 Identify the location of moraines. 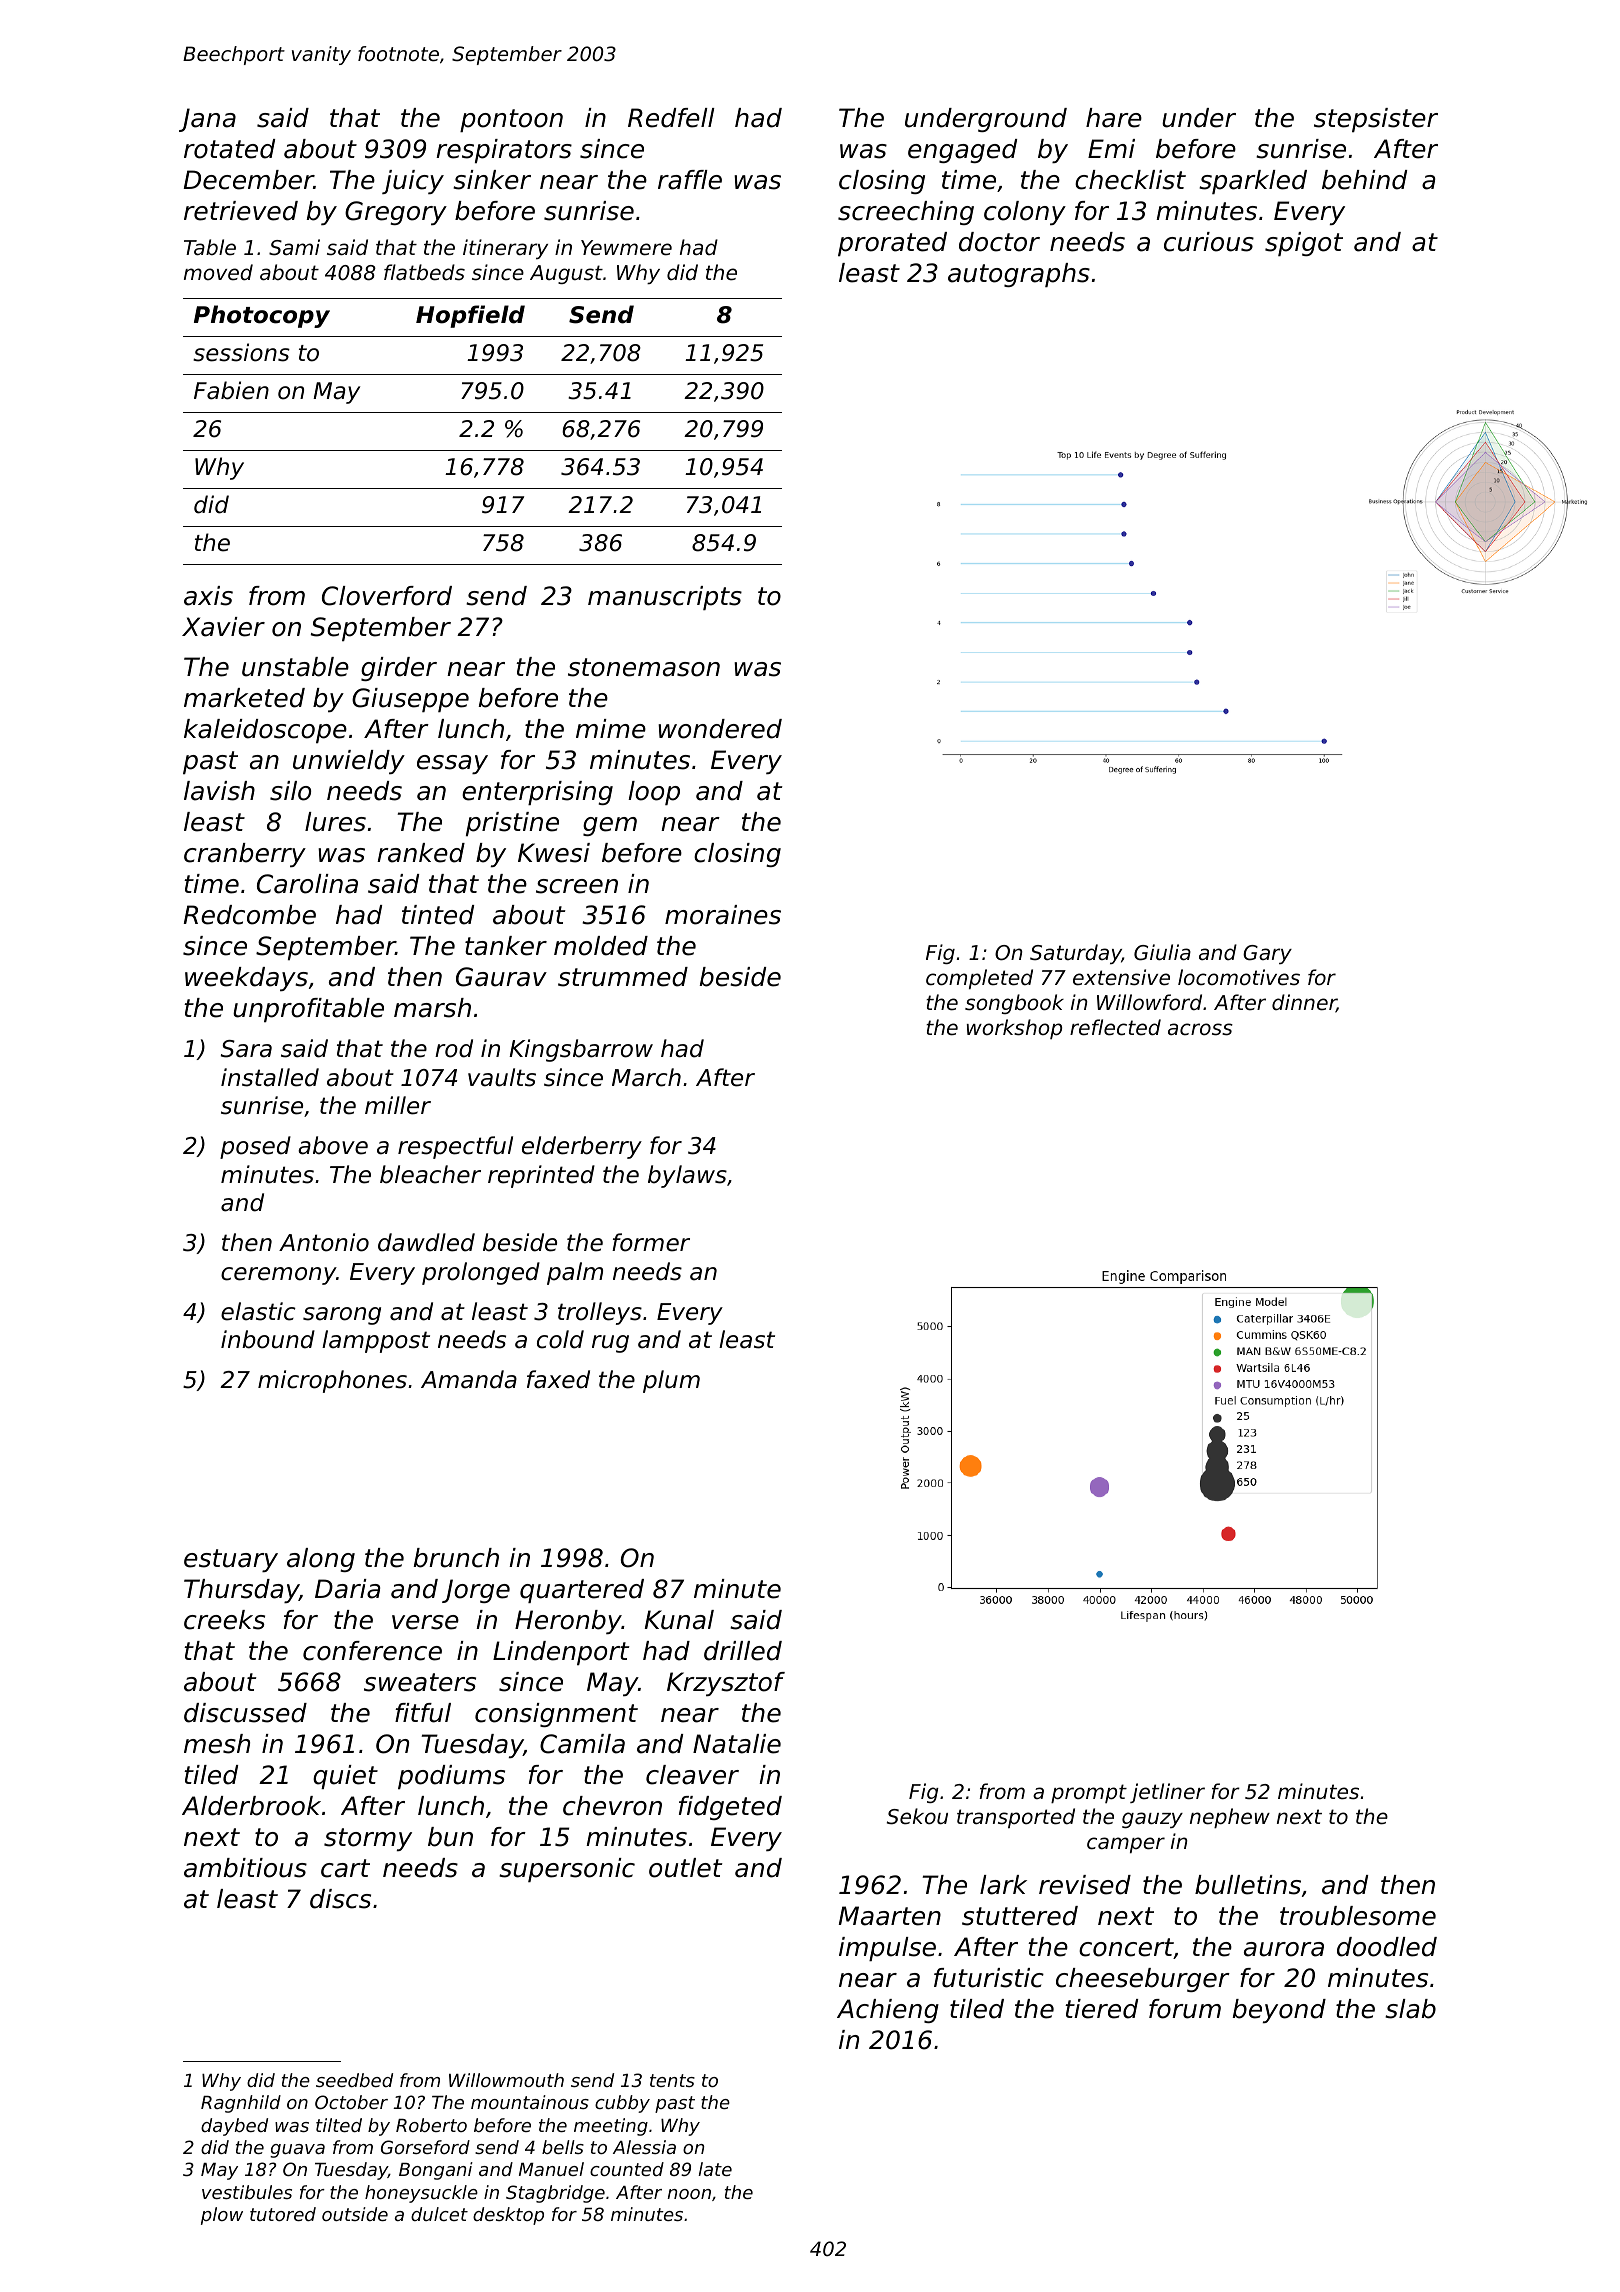
(723, 915).
